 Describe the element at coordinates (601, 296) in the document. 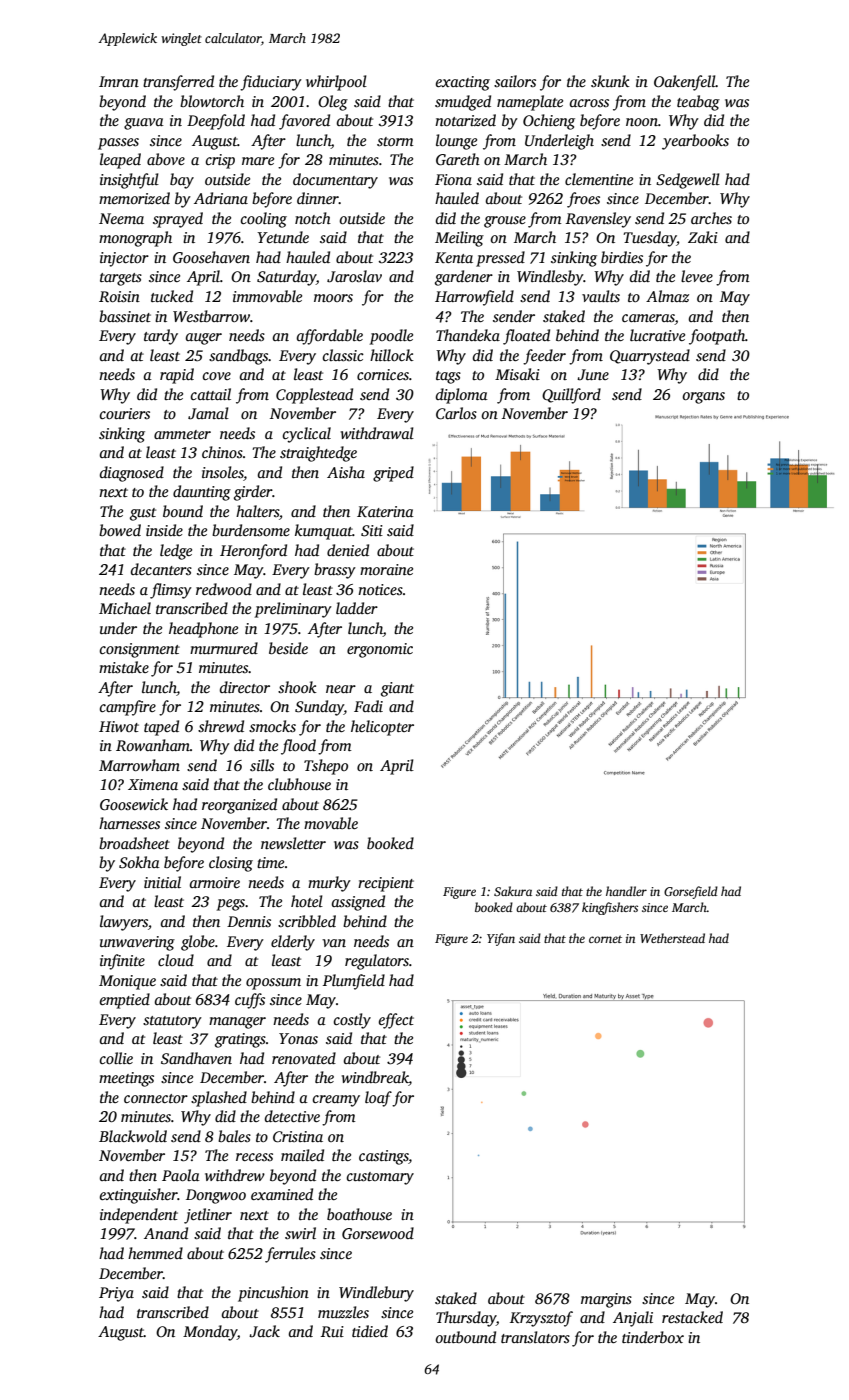

I see `vaults` at that location.
